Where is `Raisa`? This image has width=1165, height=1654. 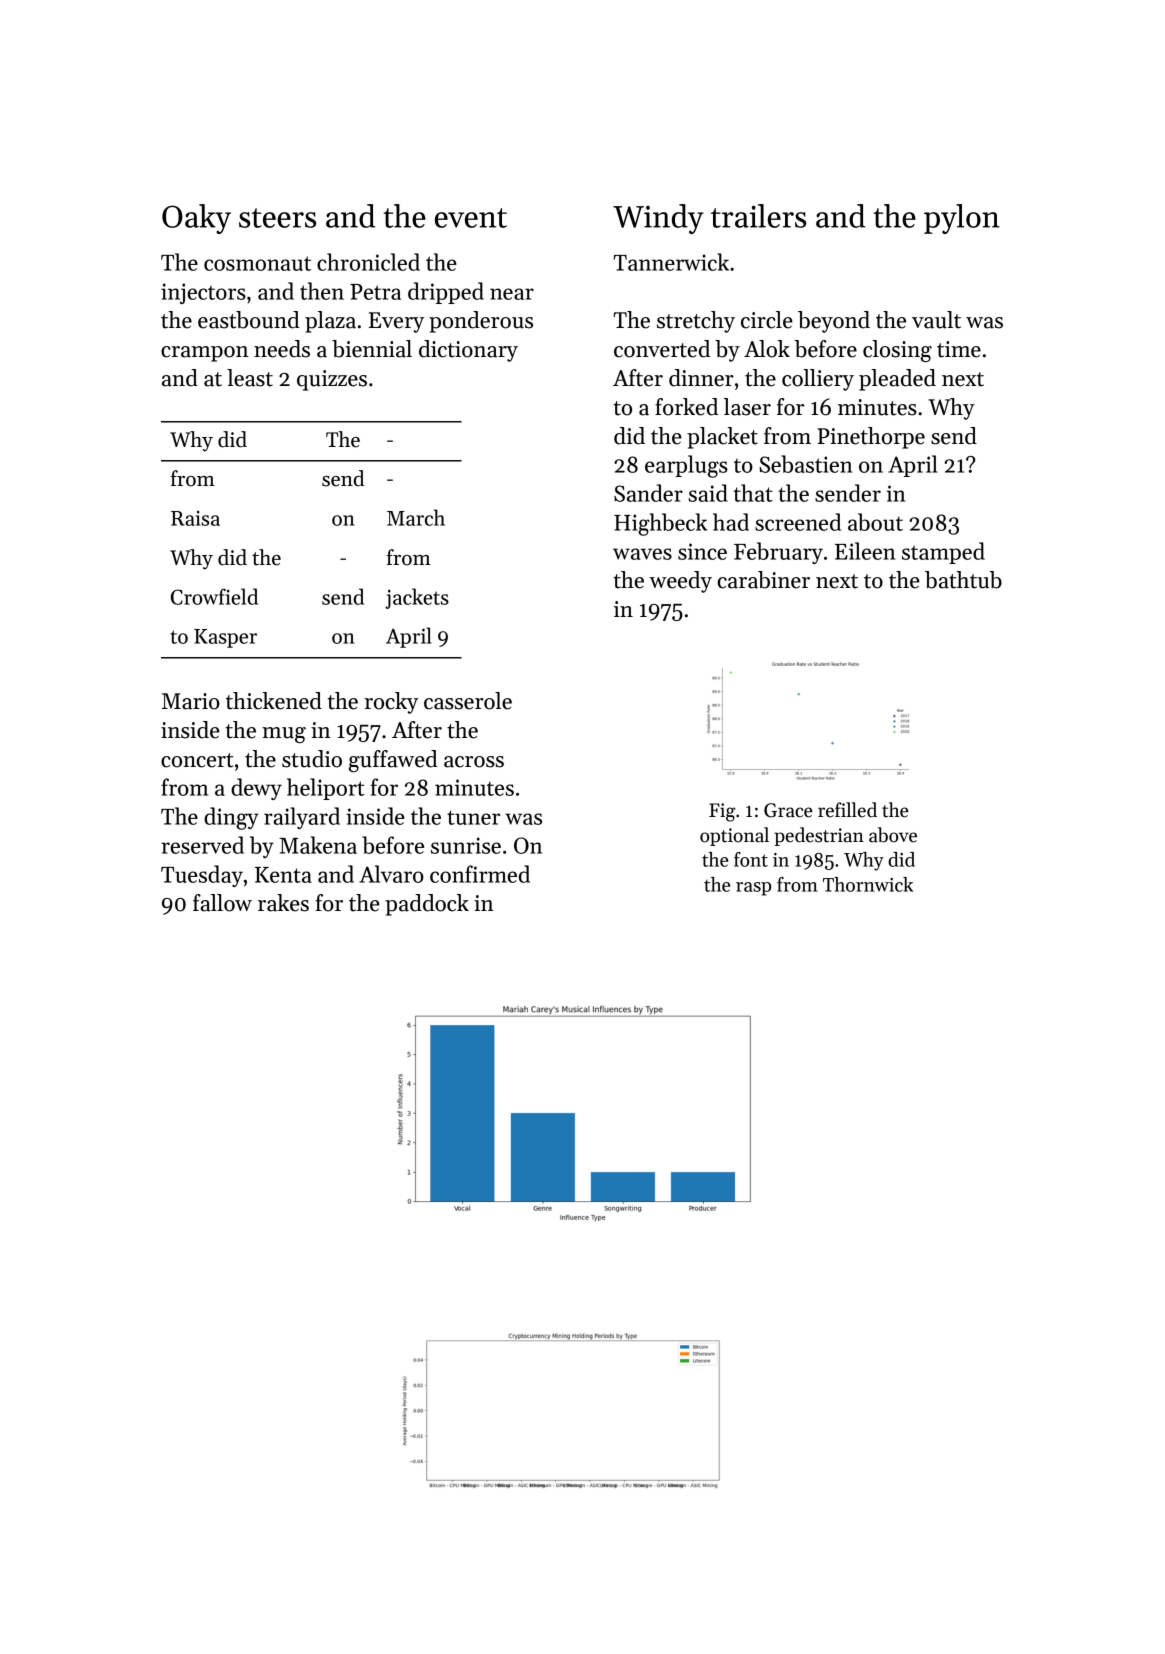
Raisa is located at coordinates (195, 518).
